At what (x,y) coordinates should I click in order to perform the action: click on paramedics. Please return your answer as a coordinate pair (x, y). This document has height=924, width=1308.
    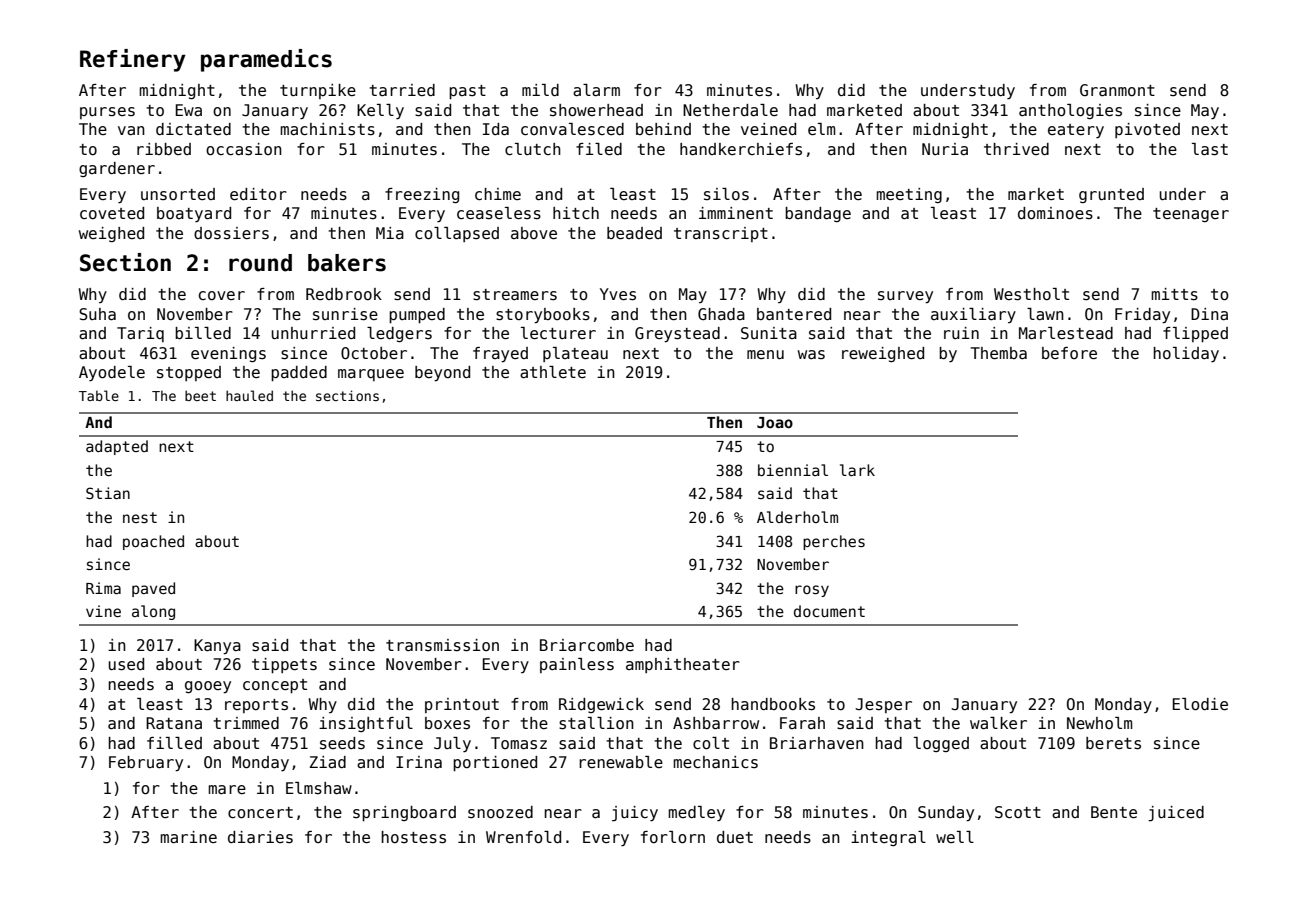
    Looking at the image, I should click on (266, 60).
